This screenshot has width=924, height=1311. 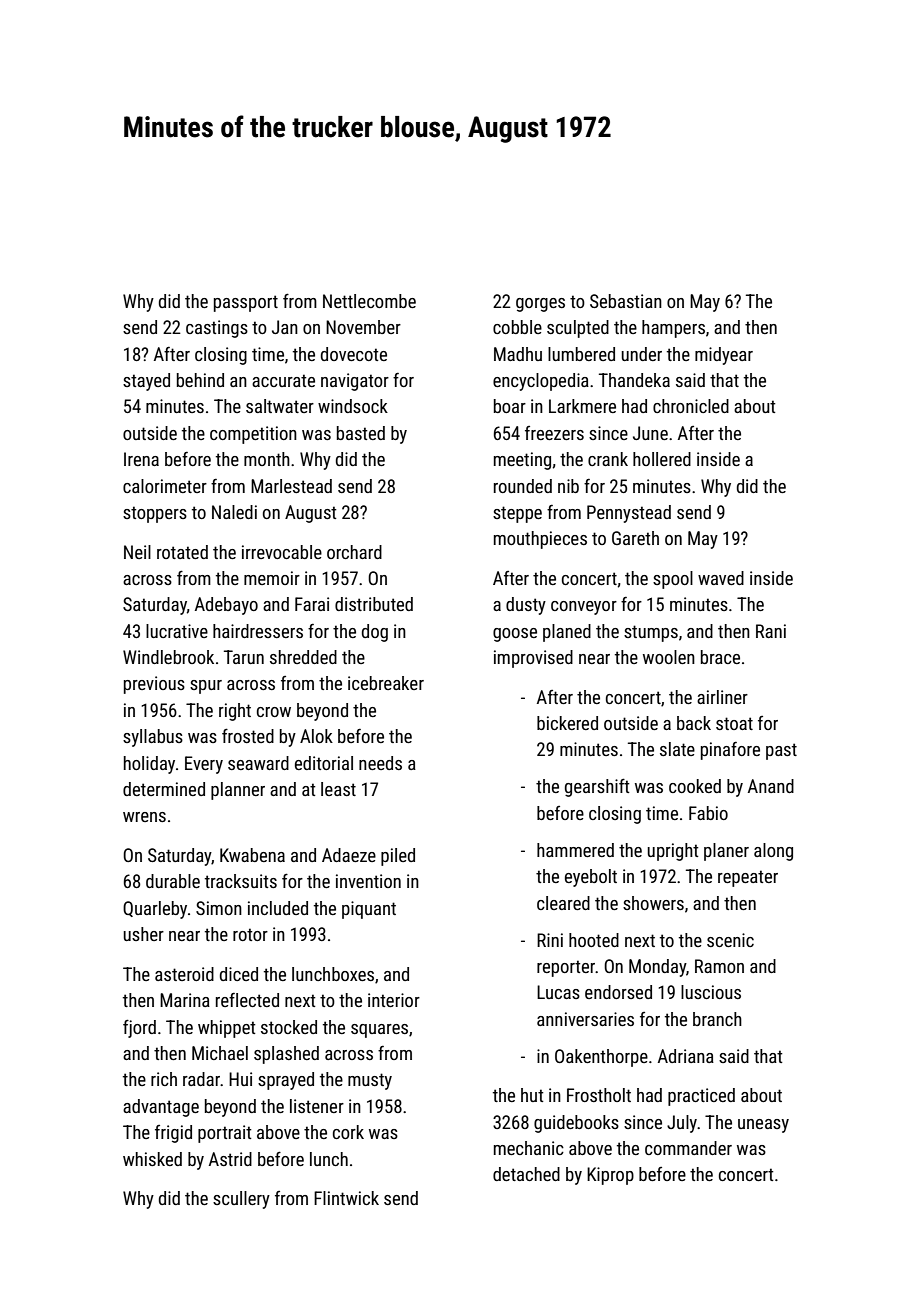 What do you see at coordinates (673, 580) in the screenshot?
I see `spool` at bounding box center [673, 580].
